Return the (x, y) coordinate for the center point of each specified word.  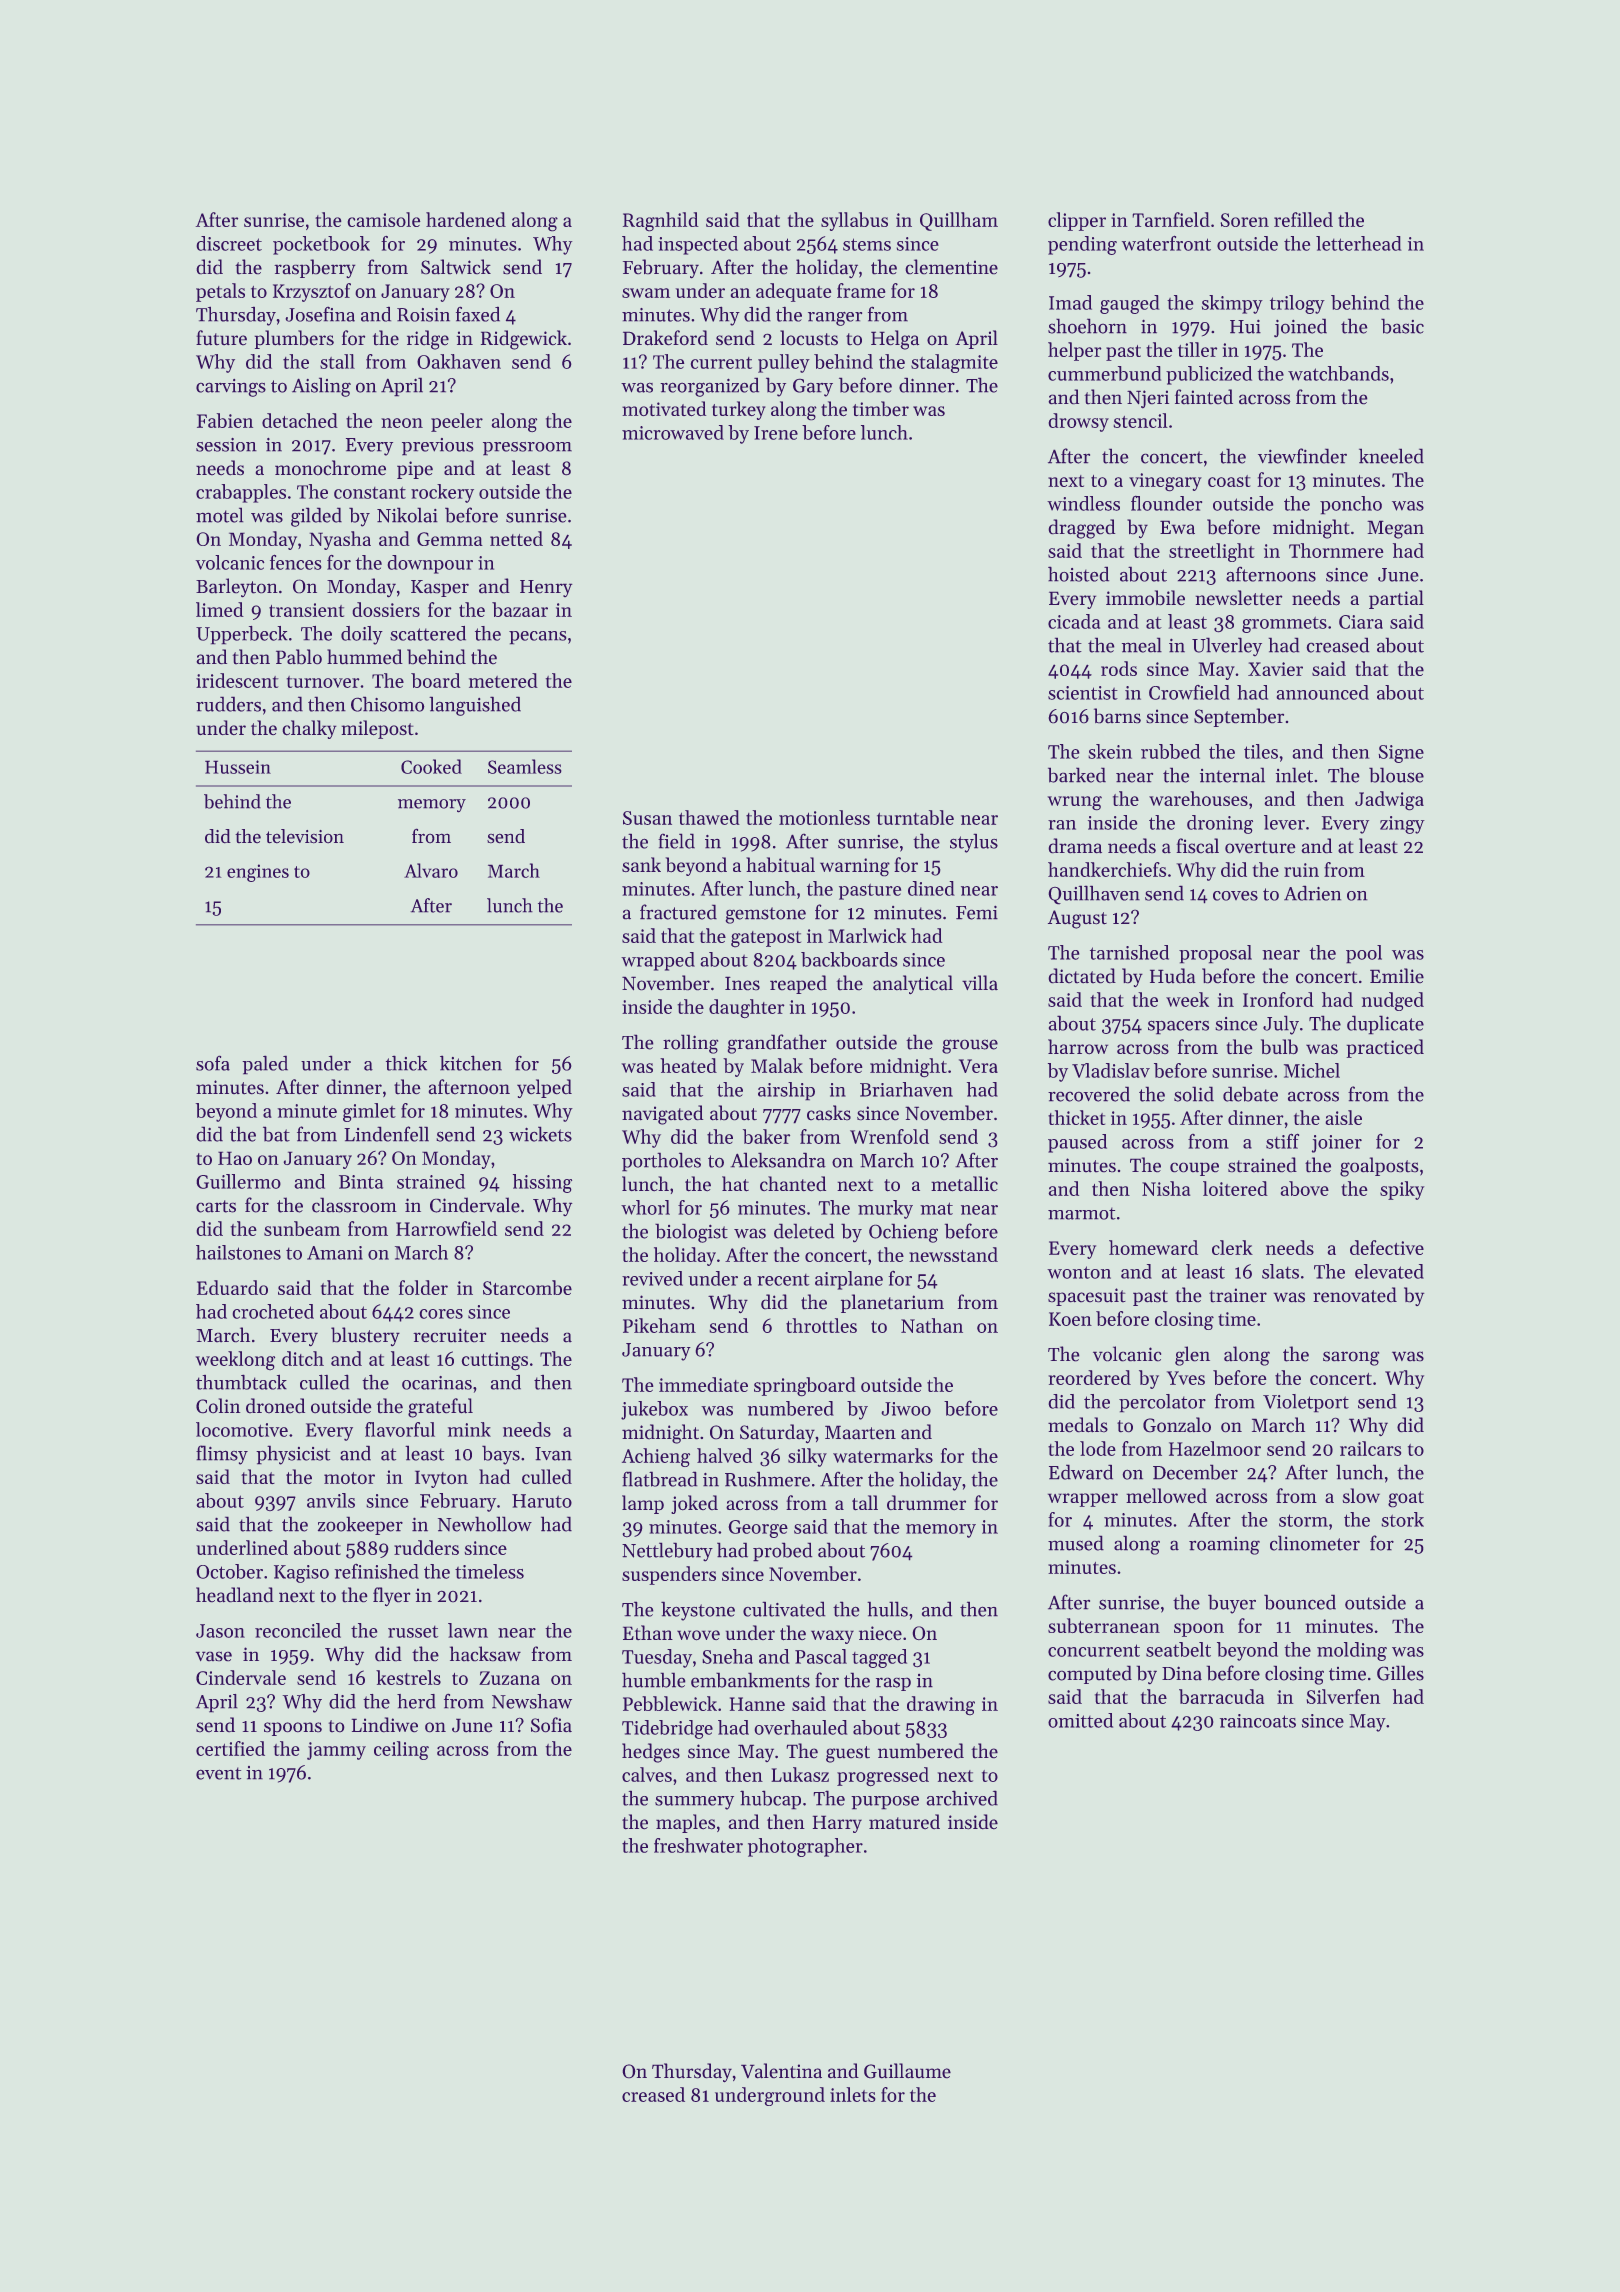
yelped (544, 1088)
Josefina (320, 314)
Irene (776, 433)
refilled (1303, 219)
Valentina (781, 2071)
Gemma (450, 539)
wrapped (658, 961)
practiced (1385, 1048)
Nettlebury (667, 1552)
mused (1076, 1543)
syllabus (854, 221)
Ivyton (441, 1479)
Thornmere (1336, 550)
